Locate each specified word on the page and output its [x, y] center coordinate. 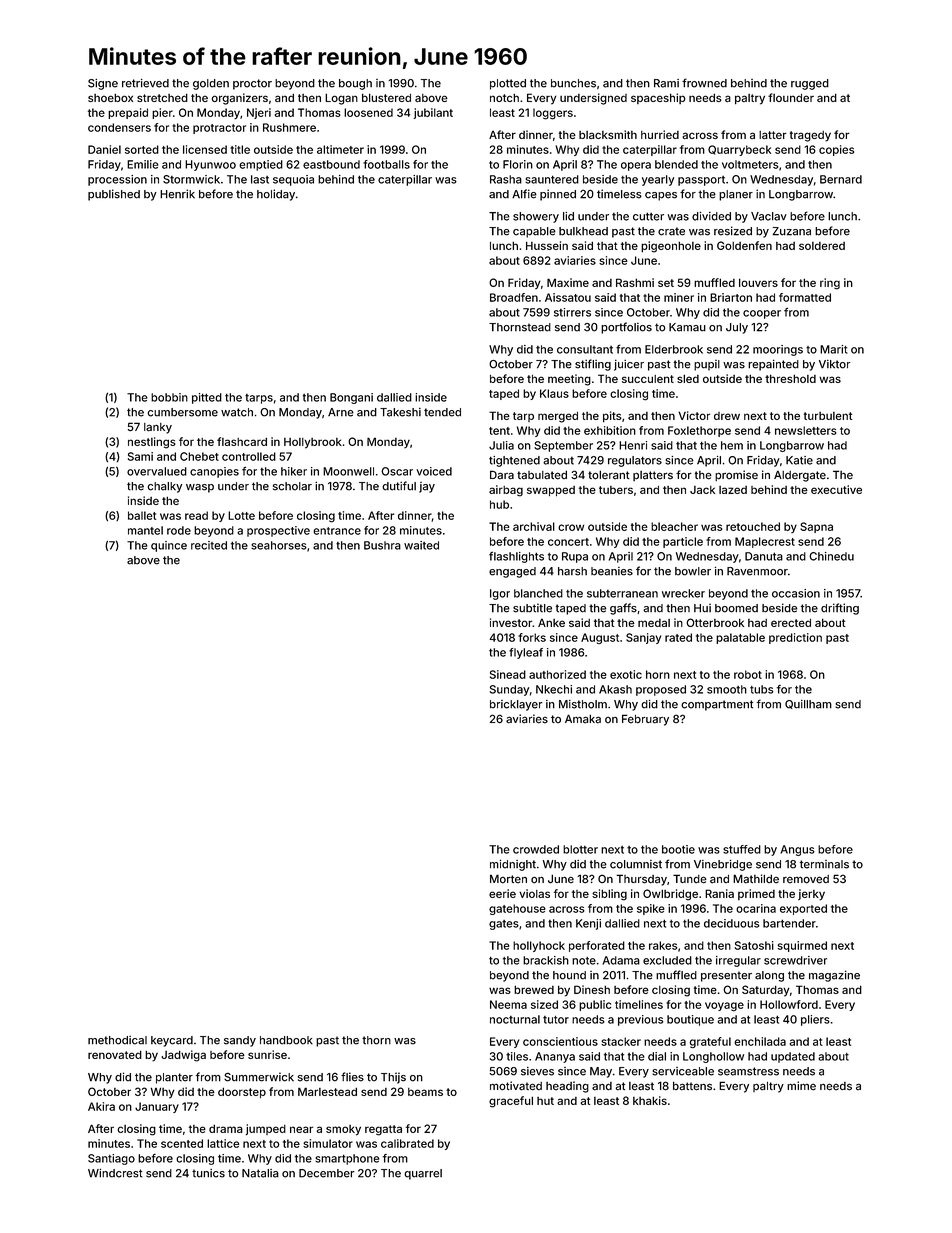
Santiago [111, 1159]
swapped [551, 491]
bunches [573, 83]
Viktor [834, 364]
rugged [810, 84]
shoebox [110, 97]
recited [209, 545]
